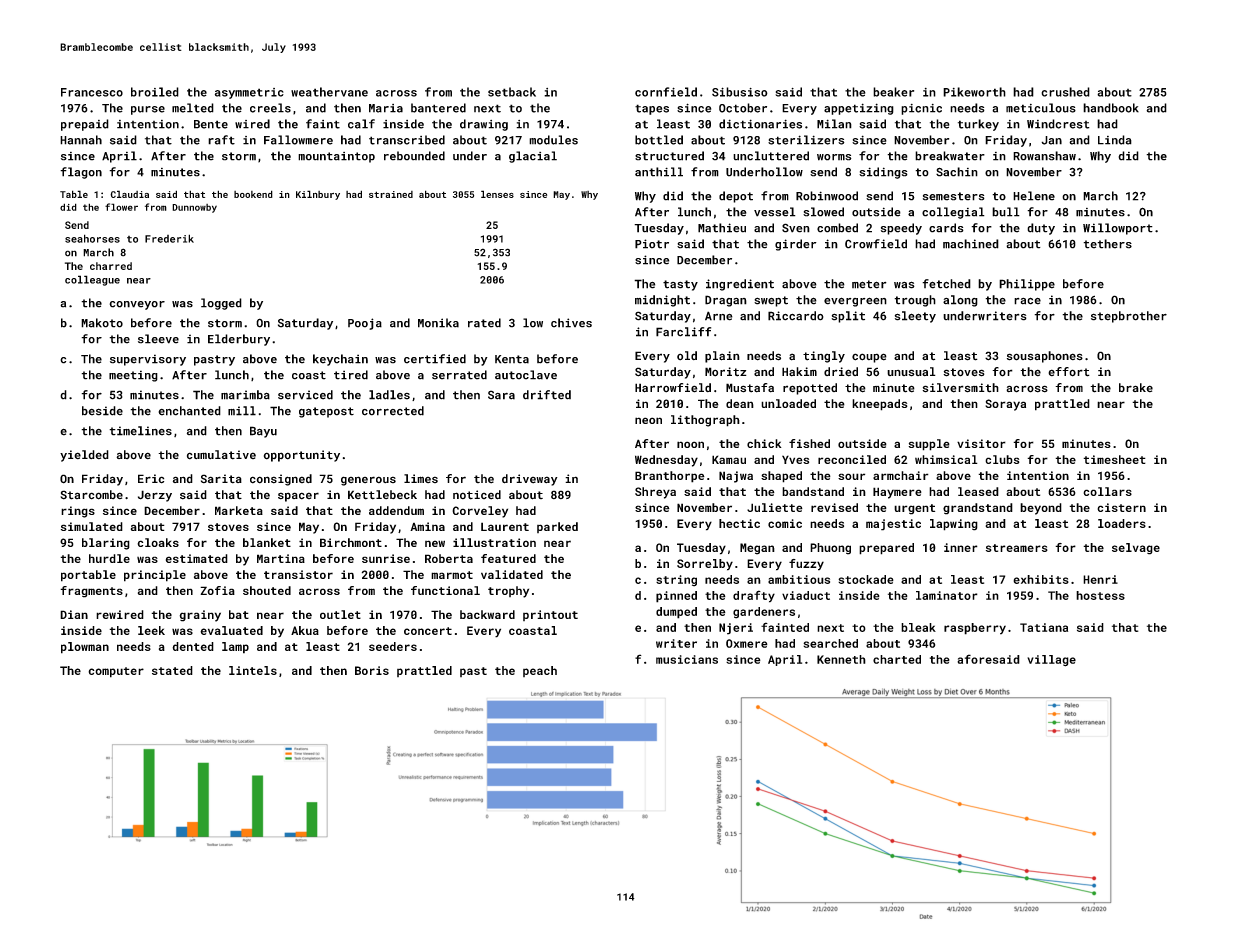 The height and width of the document is (952, 1233). I want to click on Pikeworth, so click(974, 92).
